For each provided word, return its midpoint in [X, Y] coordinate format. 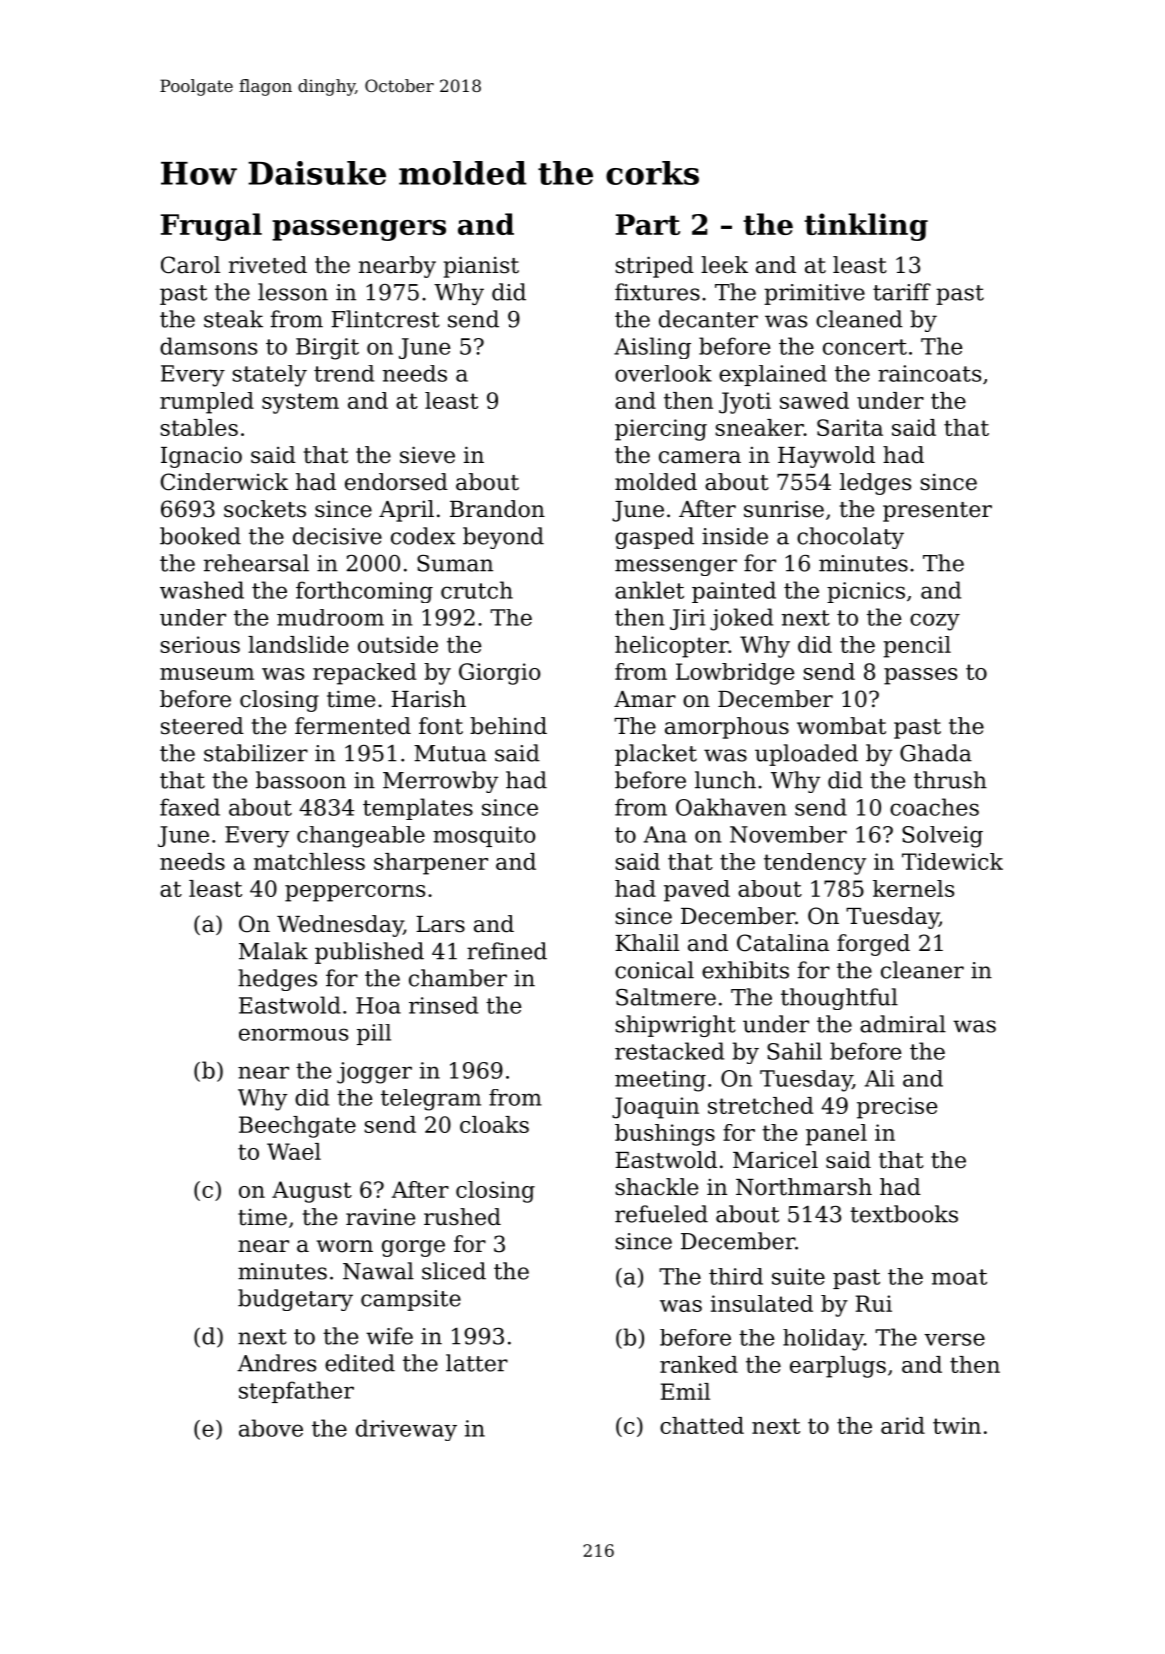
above [271, 1428]
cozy [935, 622]
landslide [298, 644]
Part [648, 224]
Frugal [211, 227]
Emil [685, 1391]
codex [423, 536]
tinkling [866, 227]
